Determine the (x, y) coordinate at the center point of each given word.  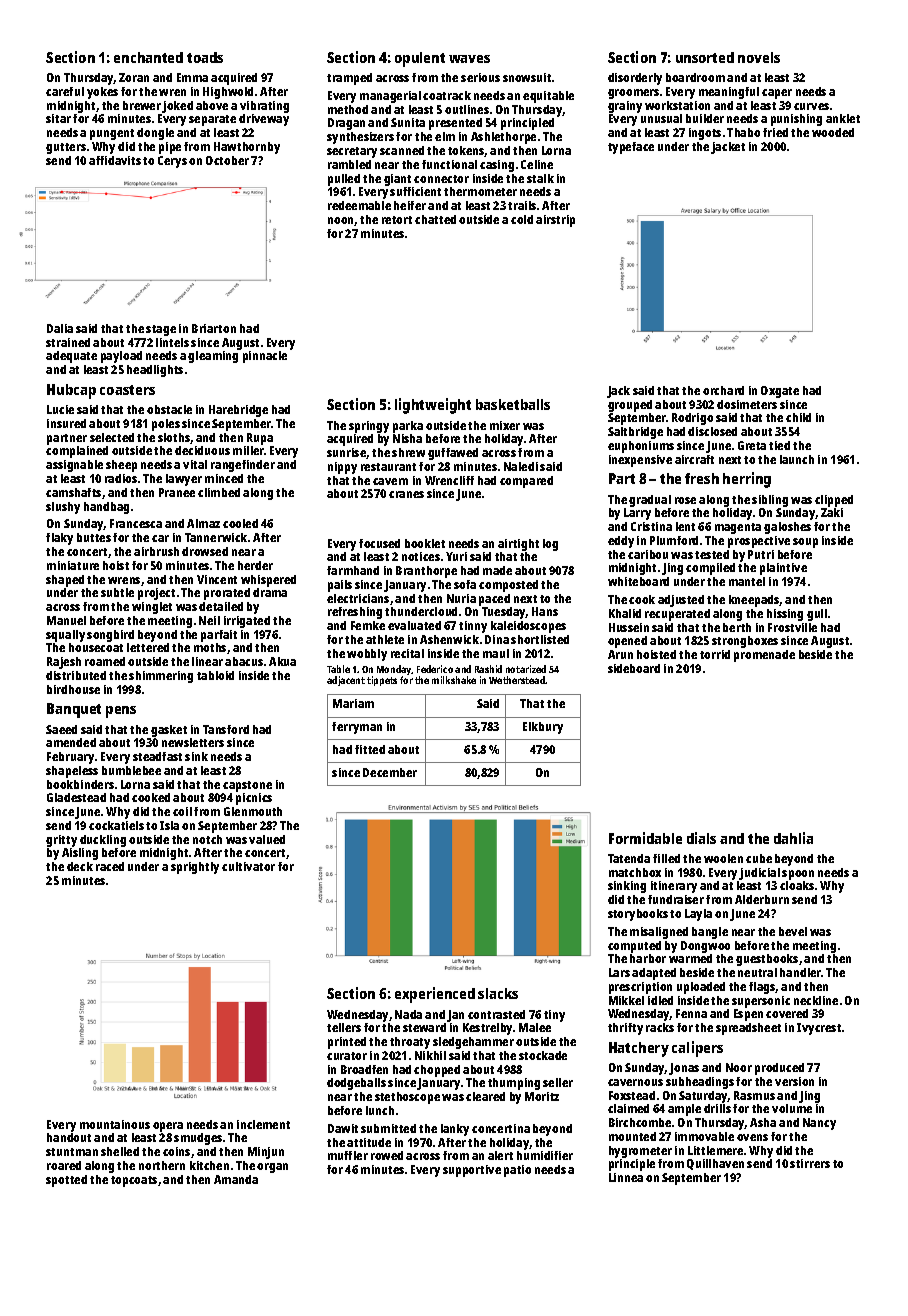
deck (80, 866)
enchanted (148, 57)
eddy (621, 542)
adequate (71, 357)
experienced (435, 995)
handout (69, 1137)
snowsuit (527, 77)
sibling (770, 501)
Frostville (792, 627)
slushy (63, 508)
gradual (650, 501)
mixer (505, 425)
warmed (690, 958)
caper (777, 94)
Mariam (353, 703)
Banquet (74, 710)
